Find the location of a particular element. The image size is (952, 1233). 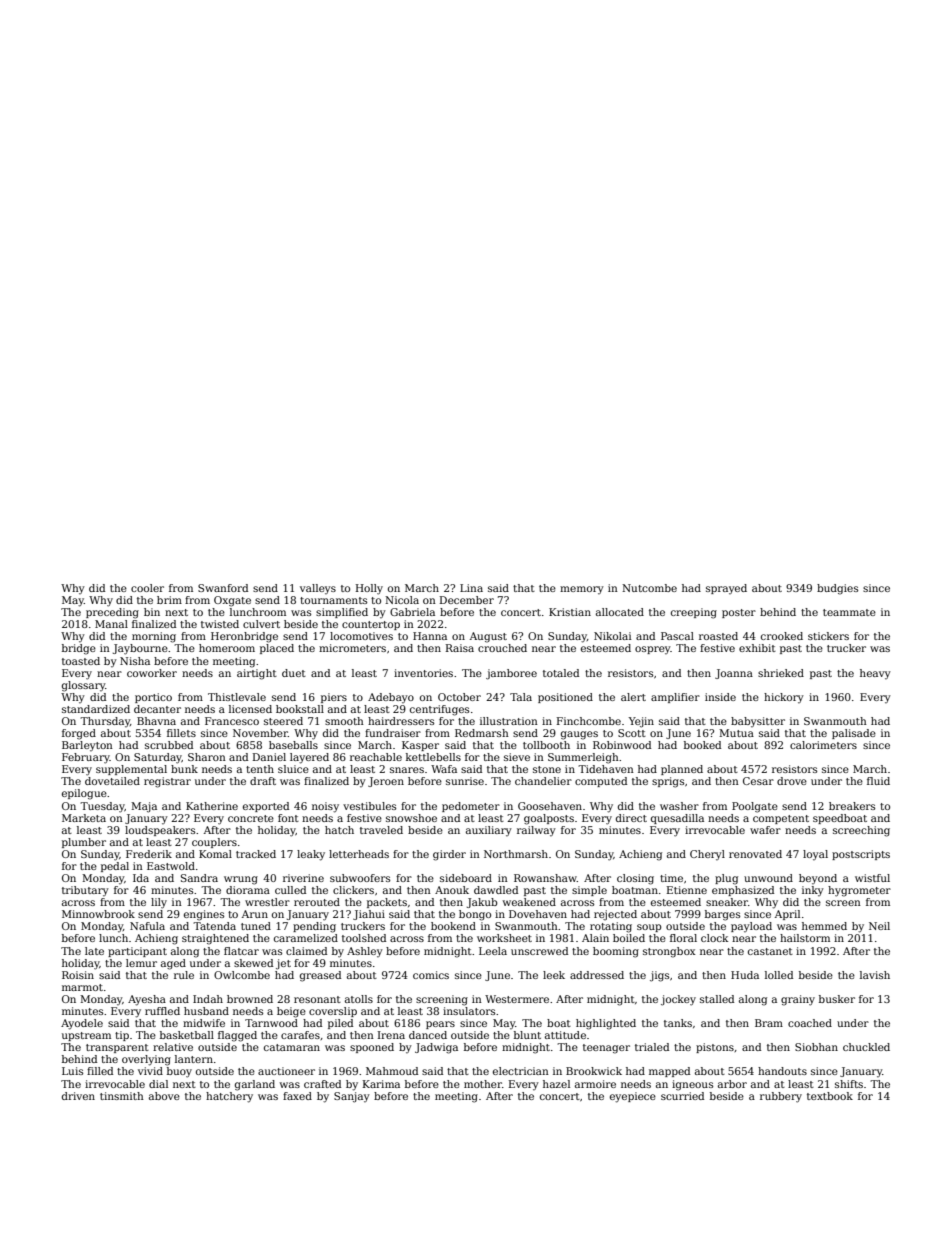

Neil is located at coordinates (879, 926).
